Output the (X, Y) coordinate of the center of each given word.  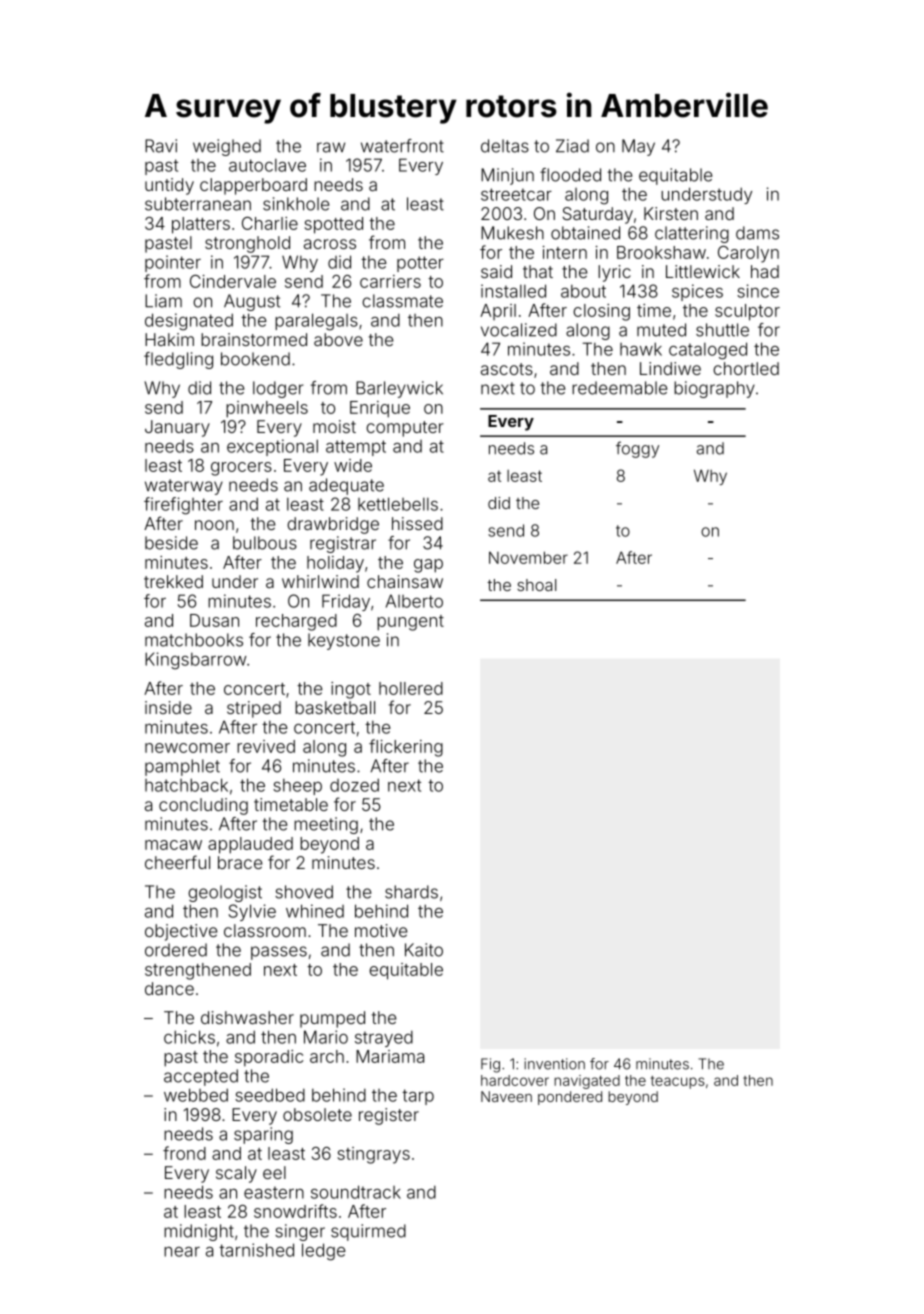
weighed (227, 147)
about (583, 291)
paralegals (316, 322)
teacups (678, 1082)
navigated (587, 1082)
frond (184, 1153)
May (638, 147)
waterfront (402, 146)
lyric (614, 273)
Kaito (424, 950)
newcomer (187, 748)
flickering (406, 748)
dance (169, 988)
